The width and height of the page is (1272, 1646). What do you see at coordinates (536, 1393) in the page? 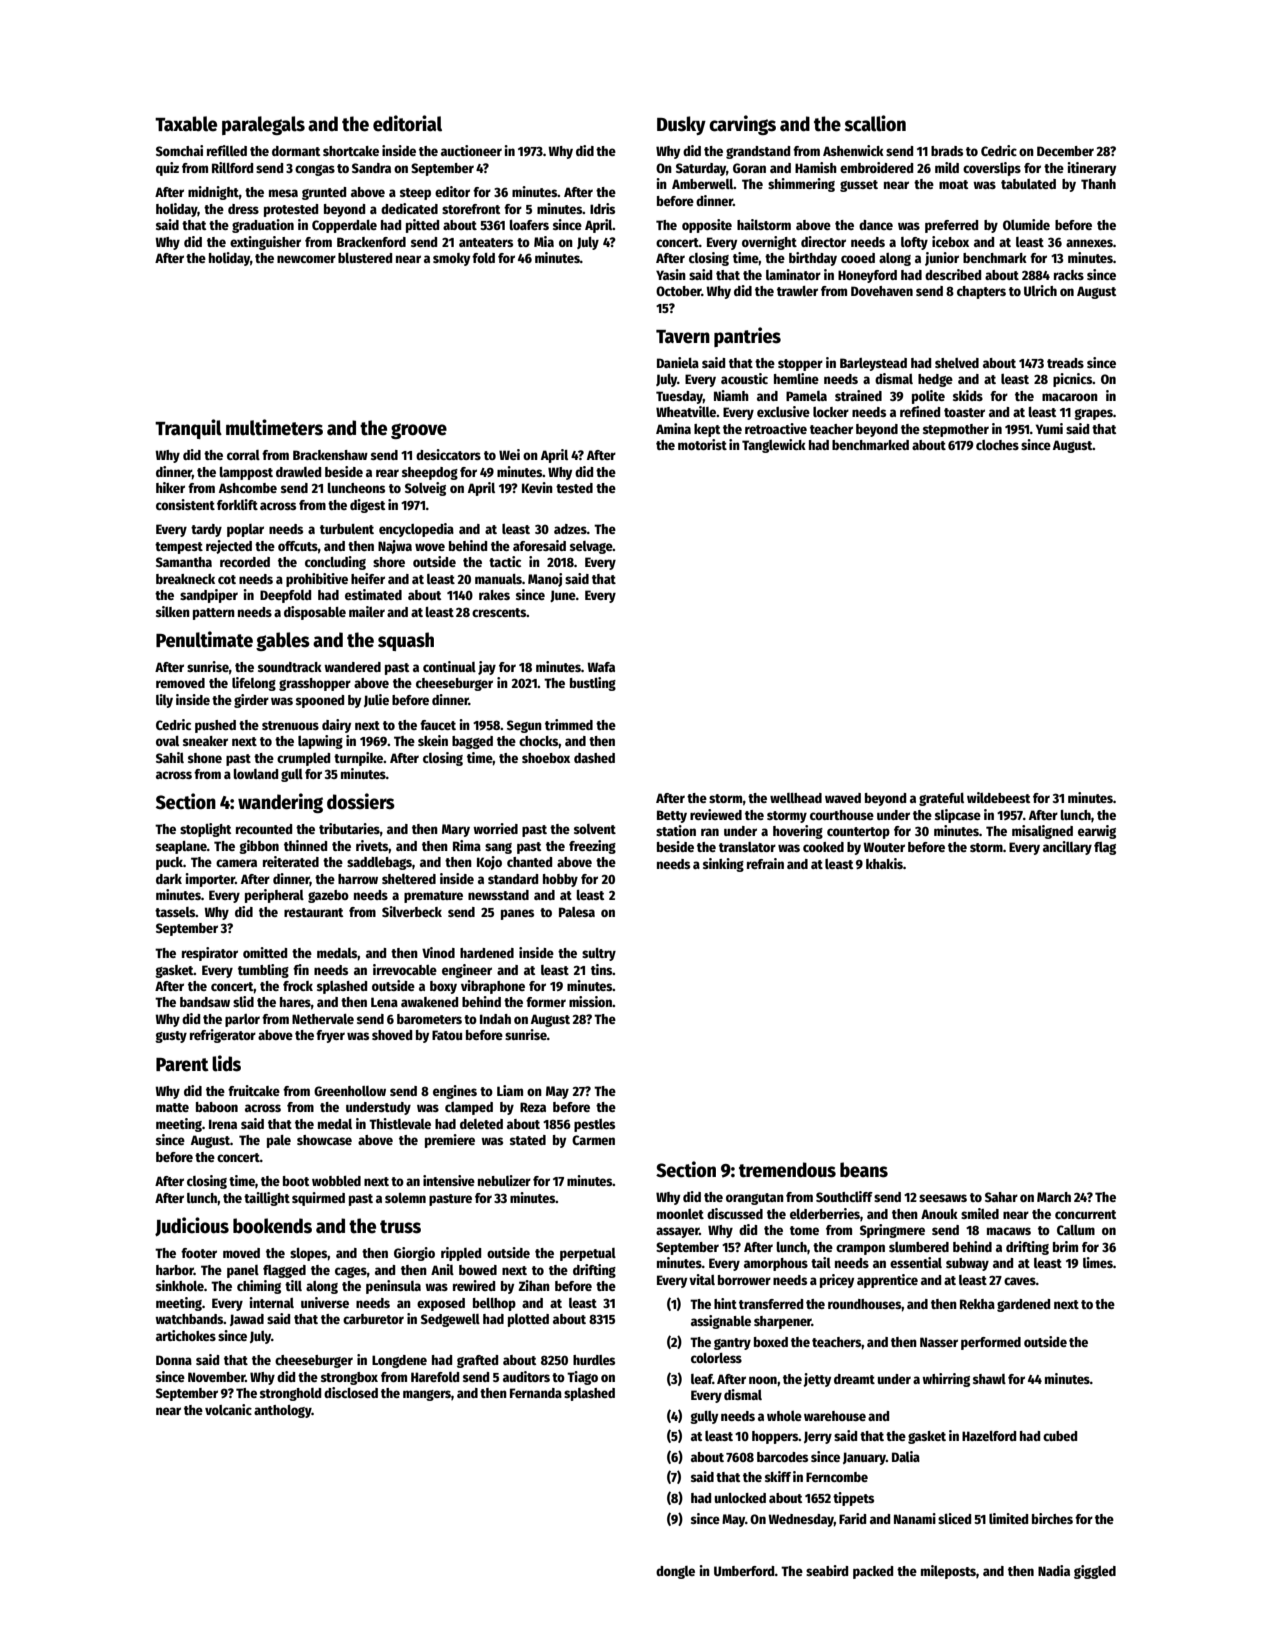
I see `Fernanda` at bounding box center [536, 1393].
